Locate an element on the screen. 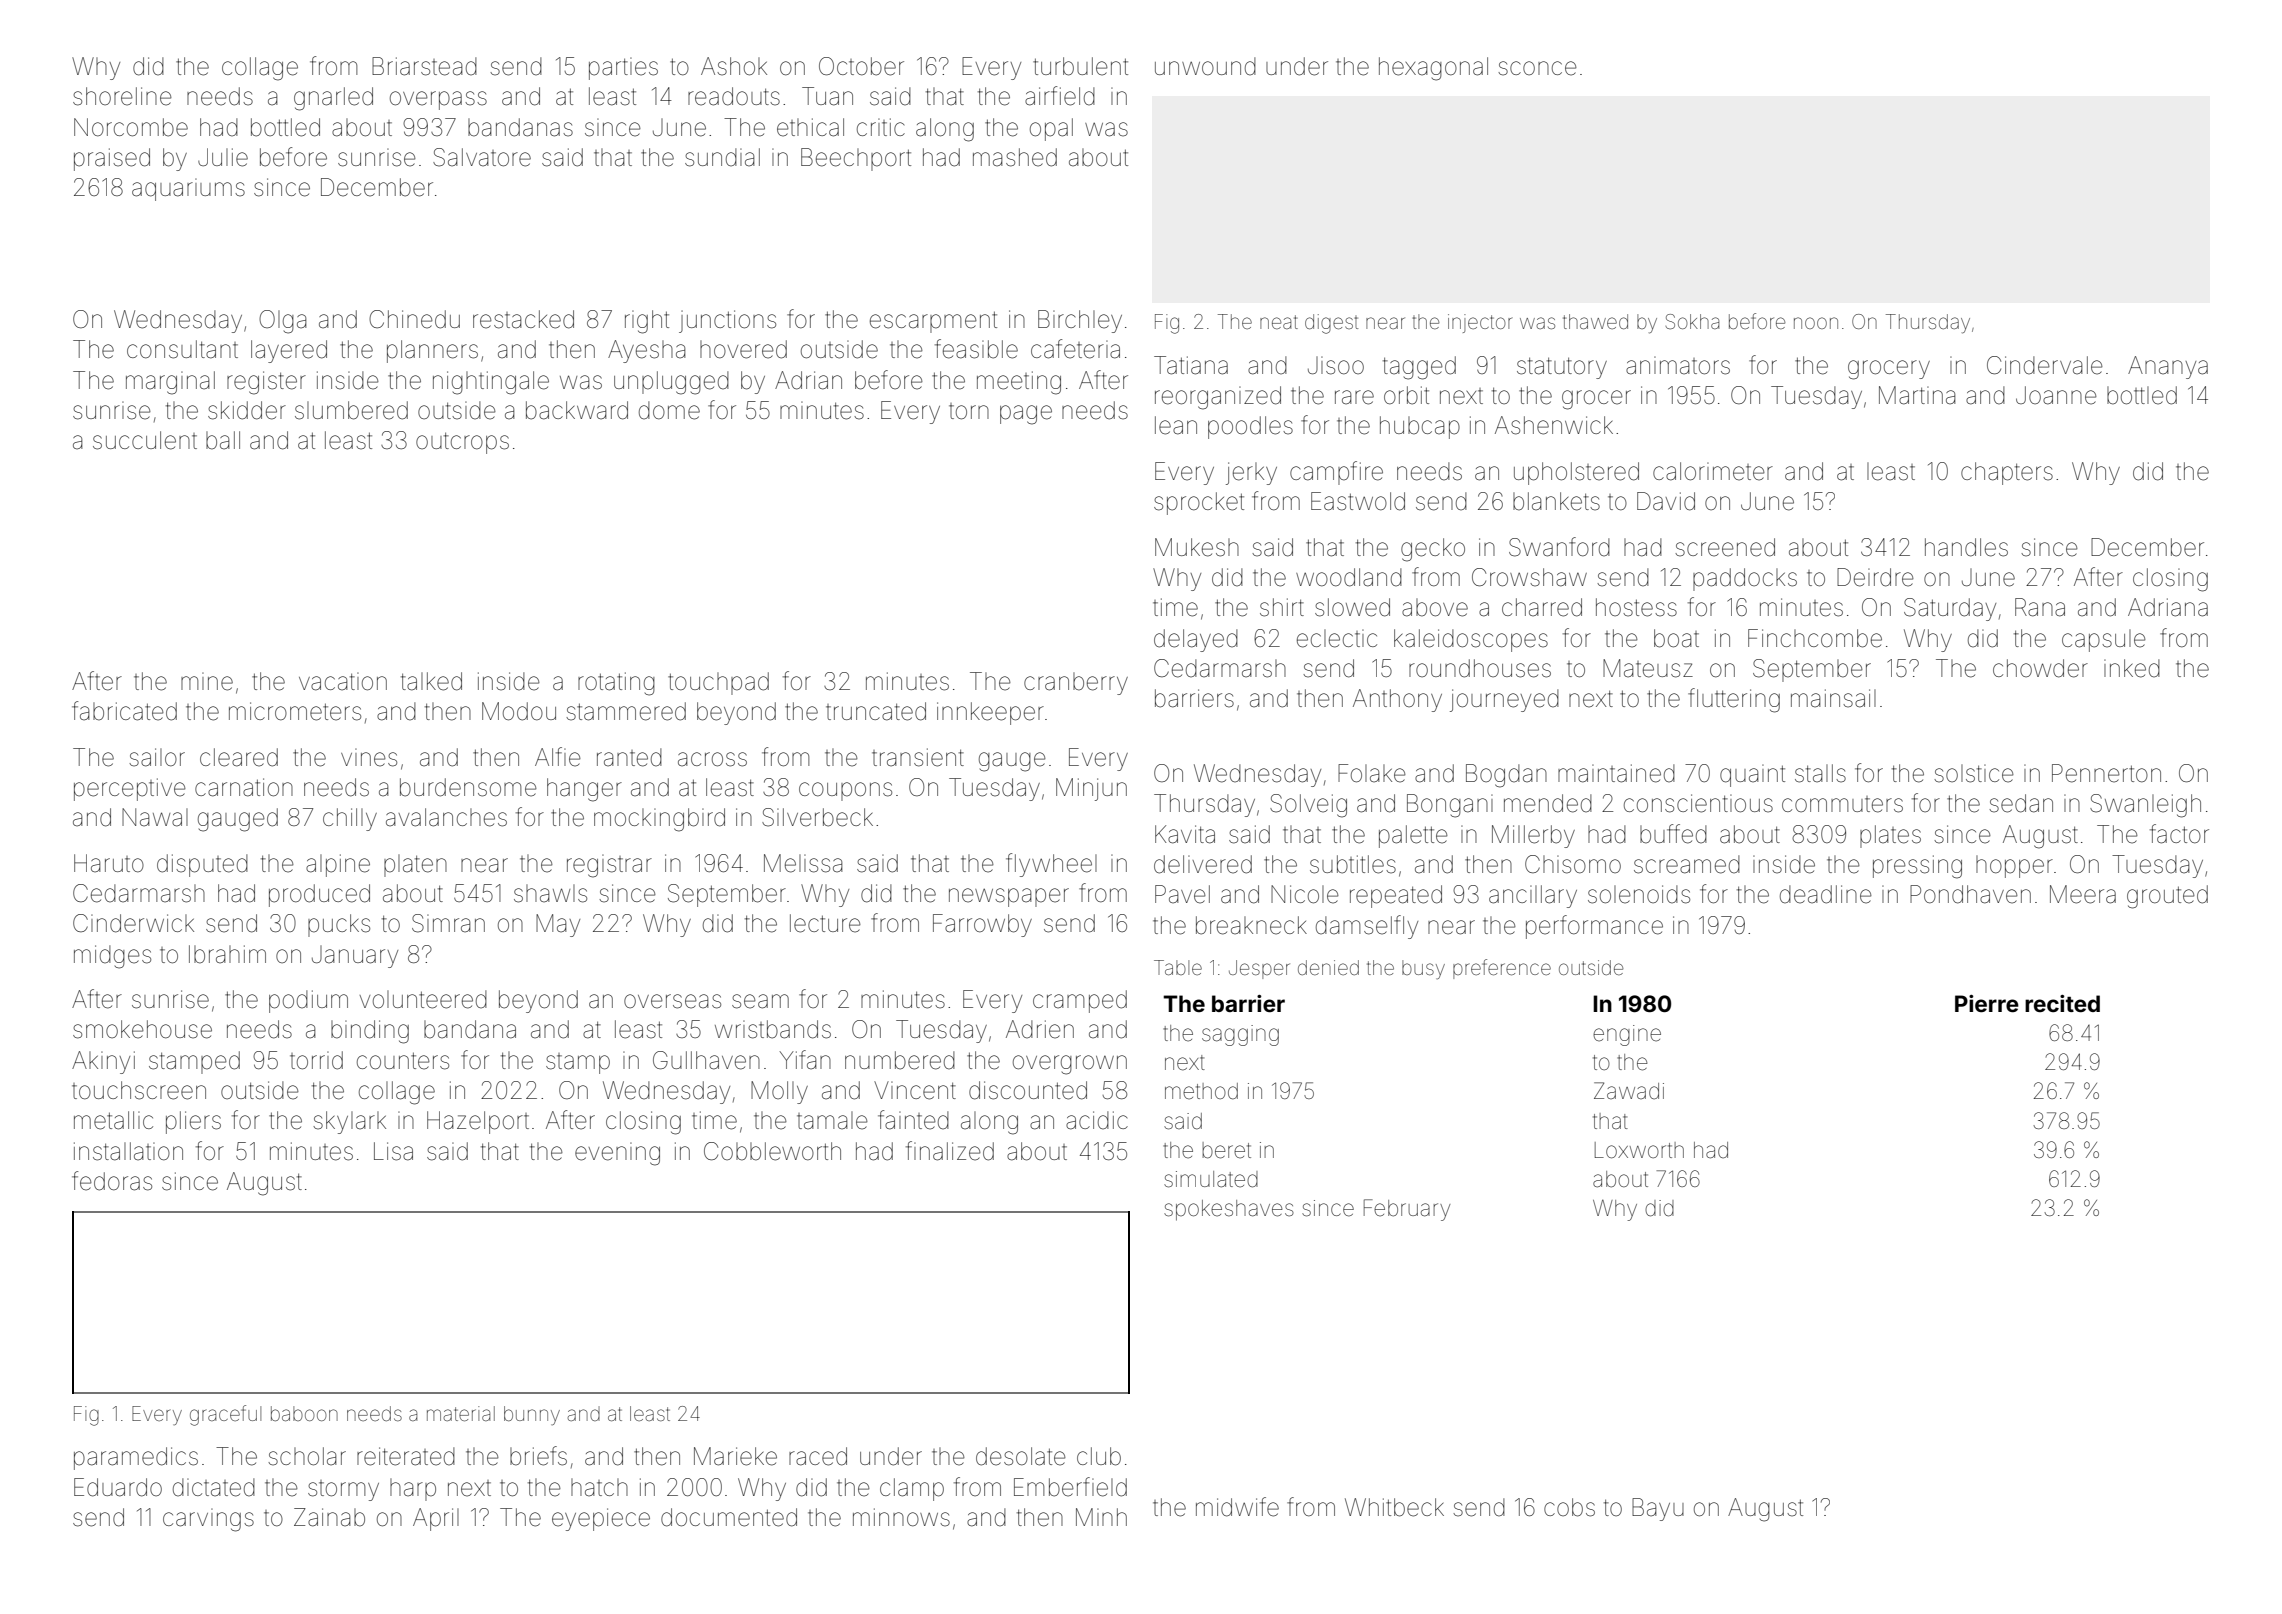  mashed is located at coordinates (1015, 157).
